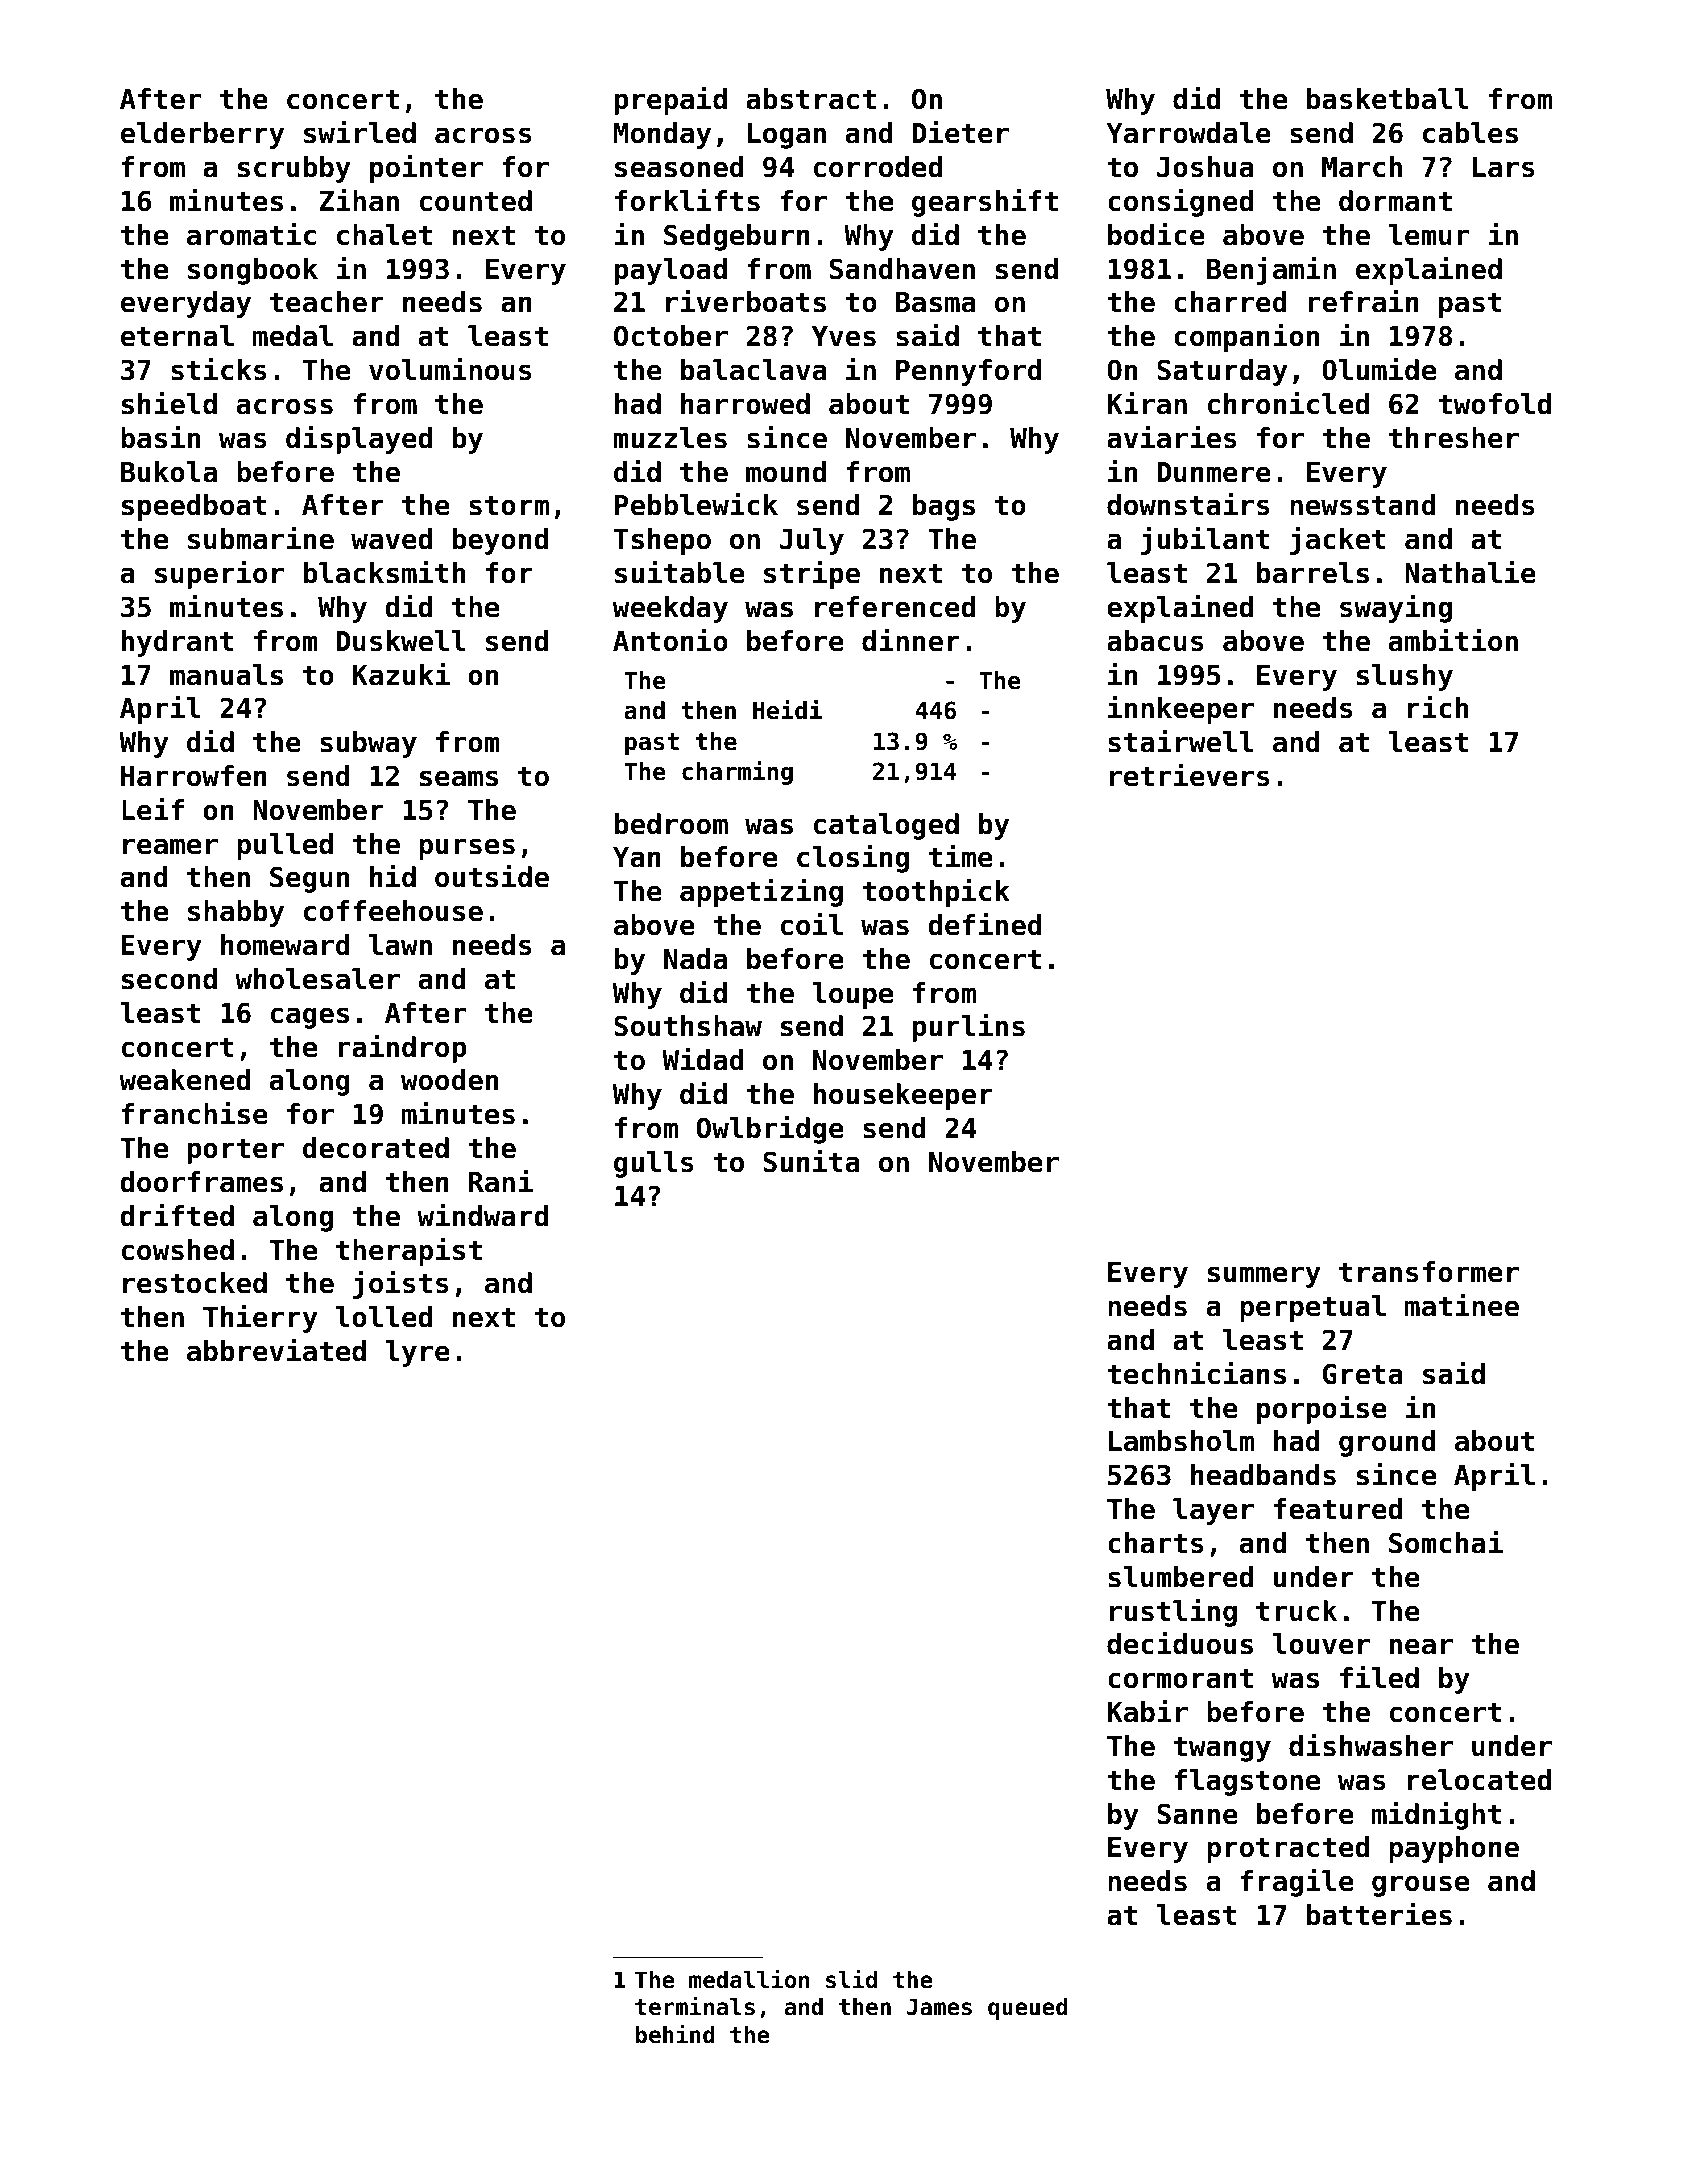  I want to click on swirled, so click(360, 132).
